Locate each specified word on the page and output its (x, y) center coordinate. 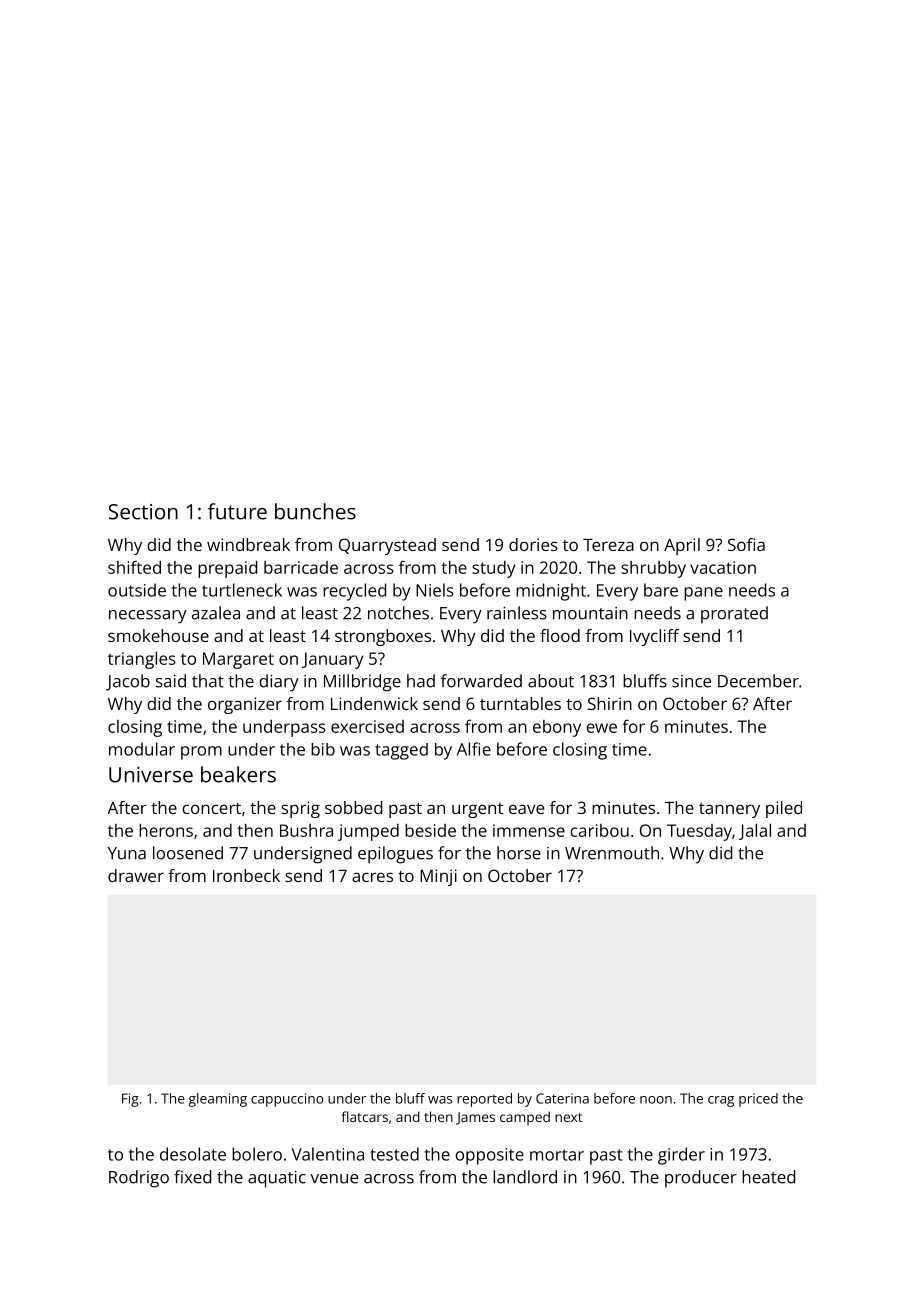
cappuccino (287, 1100)
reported (484, 1100)
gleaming (218, 1100)
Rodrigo (139, 1179)
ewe (601, 728)
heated (768, 1177)
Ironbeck (246, 875)
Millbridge (362, 683)
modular (142, 749)
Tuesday (699, 832)
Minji (438, 877)
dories (533, 544)
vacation (723, 567)
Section (143, 512)
